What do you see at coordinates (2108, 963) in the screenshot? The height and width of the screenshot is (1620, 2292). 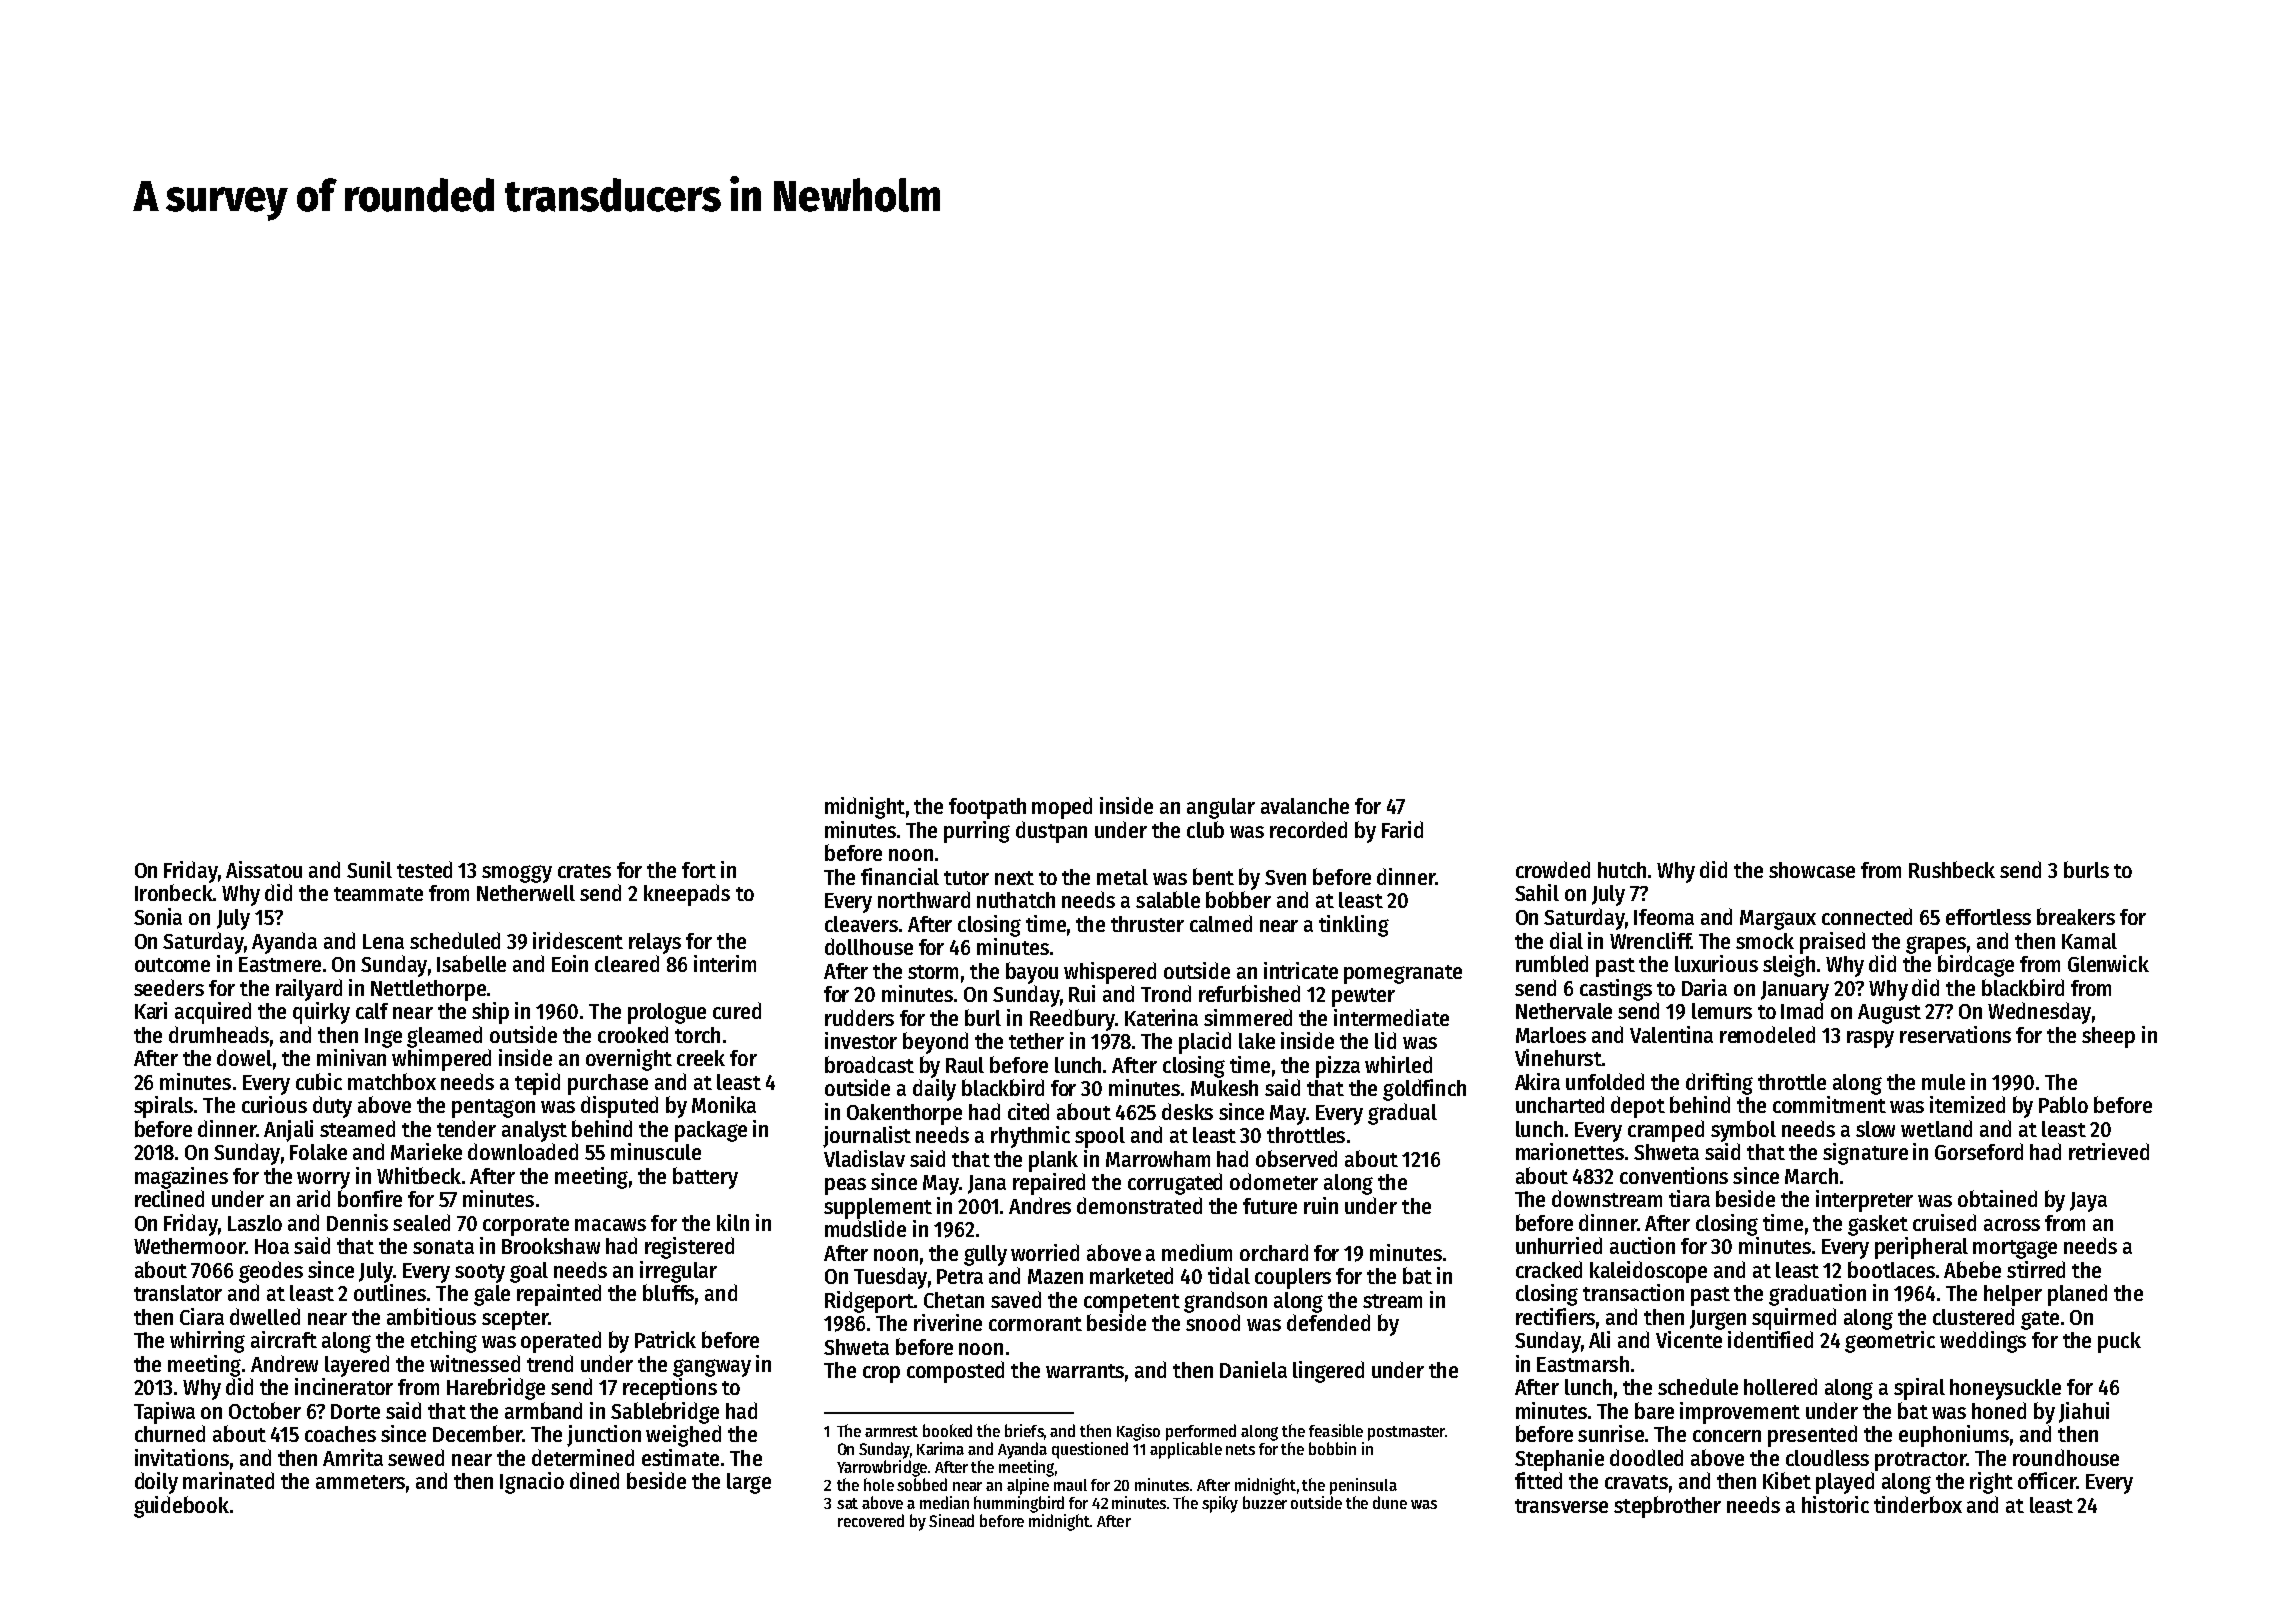 I see `Glenwick` at bounding box center [2108, 963].
